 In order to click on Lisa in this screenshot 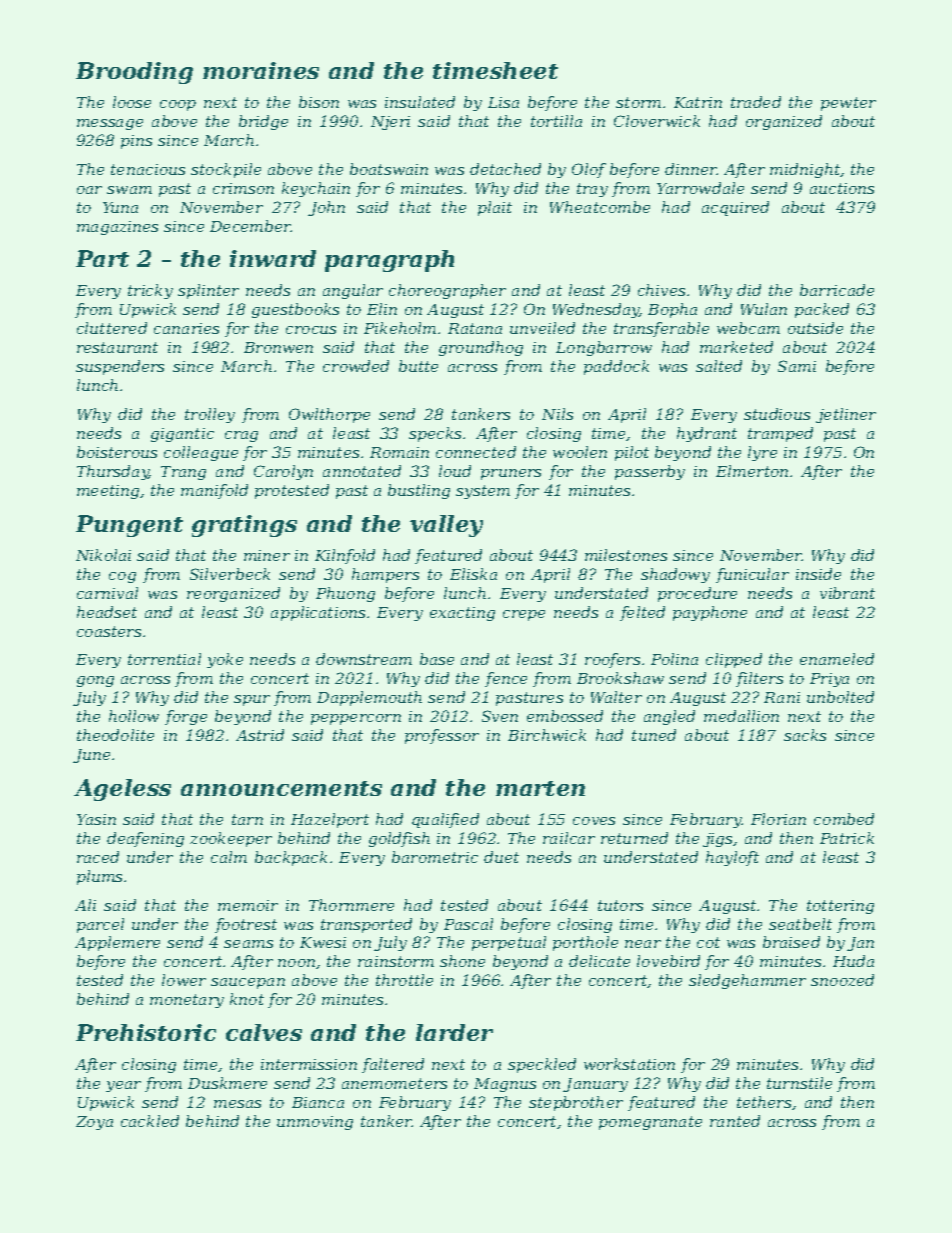, I will do `click(503, 102)`.
